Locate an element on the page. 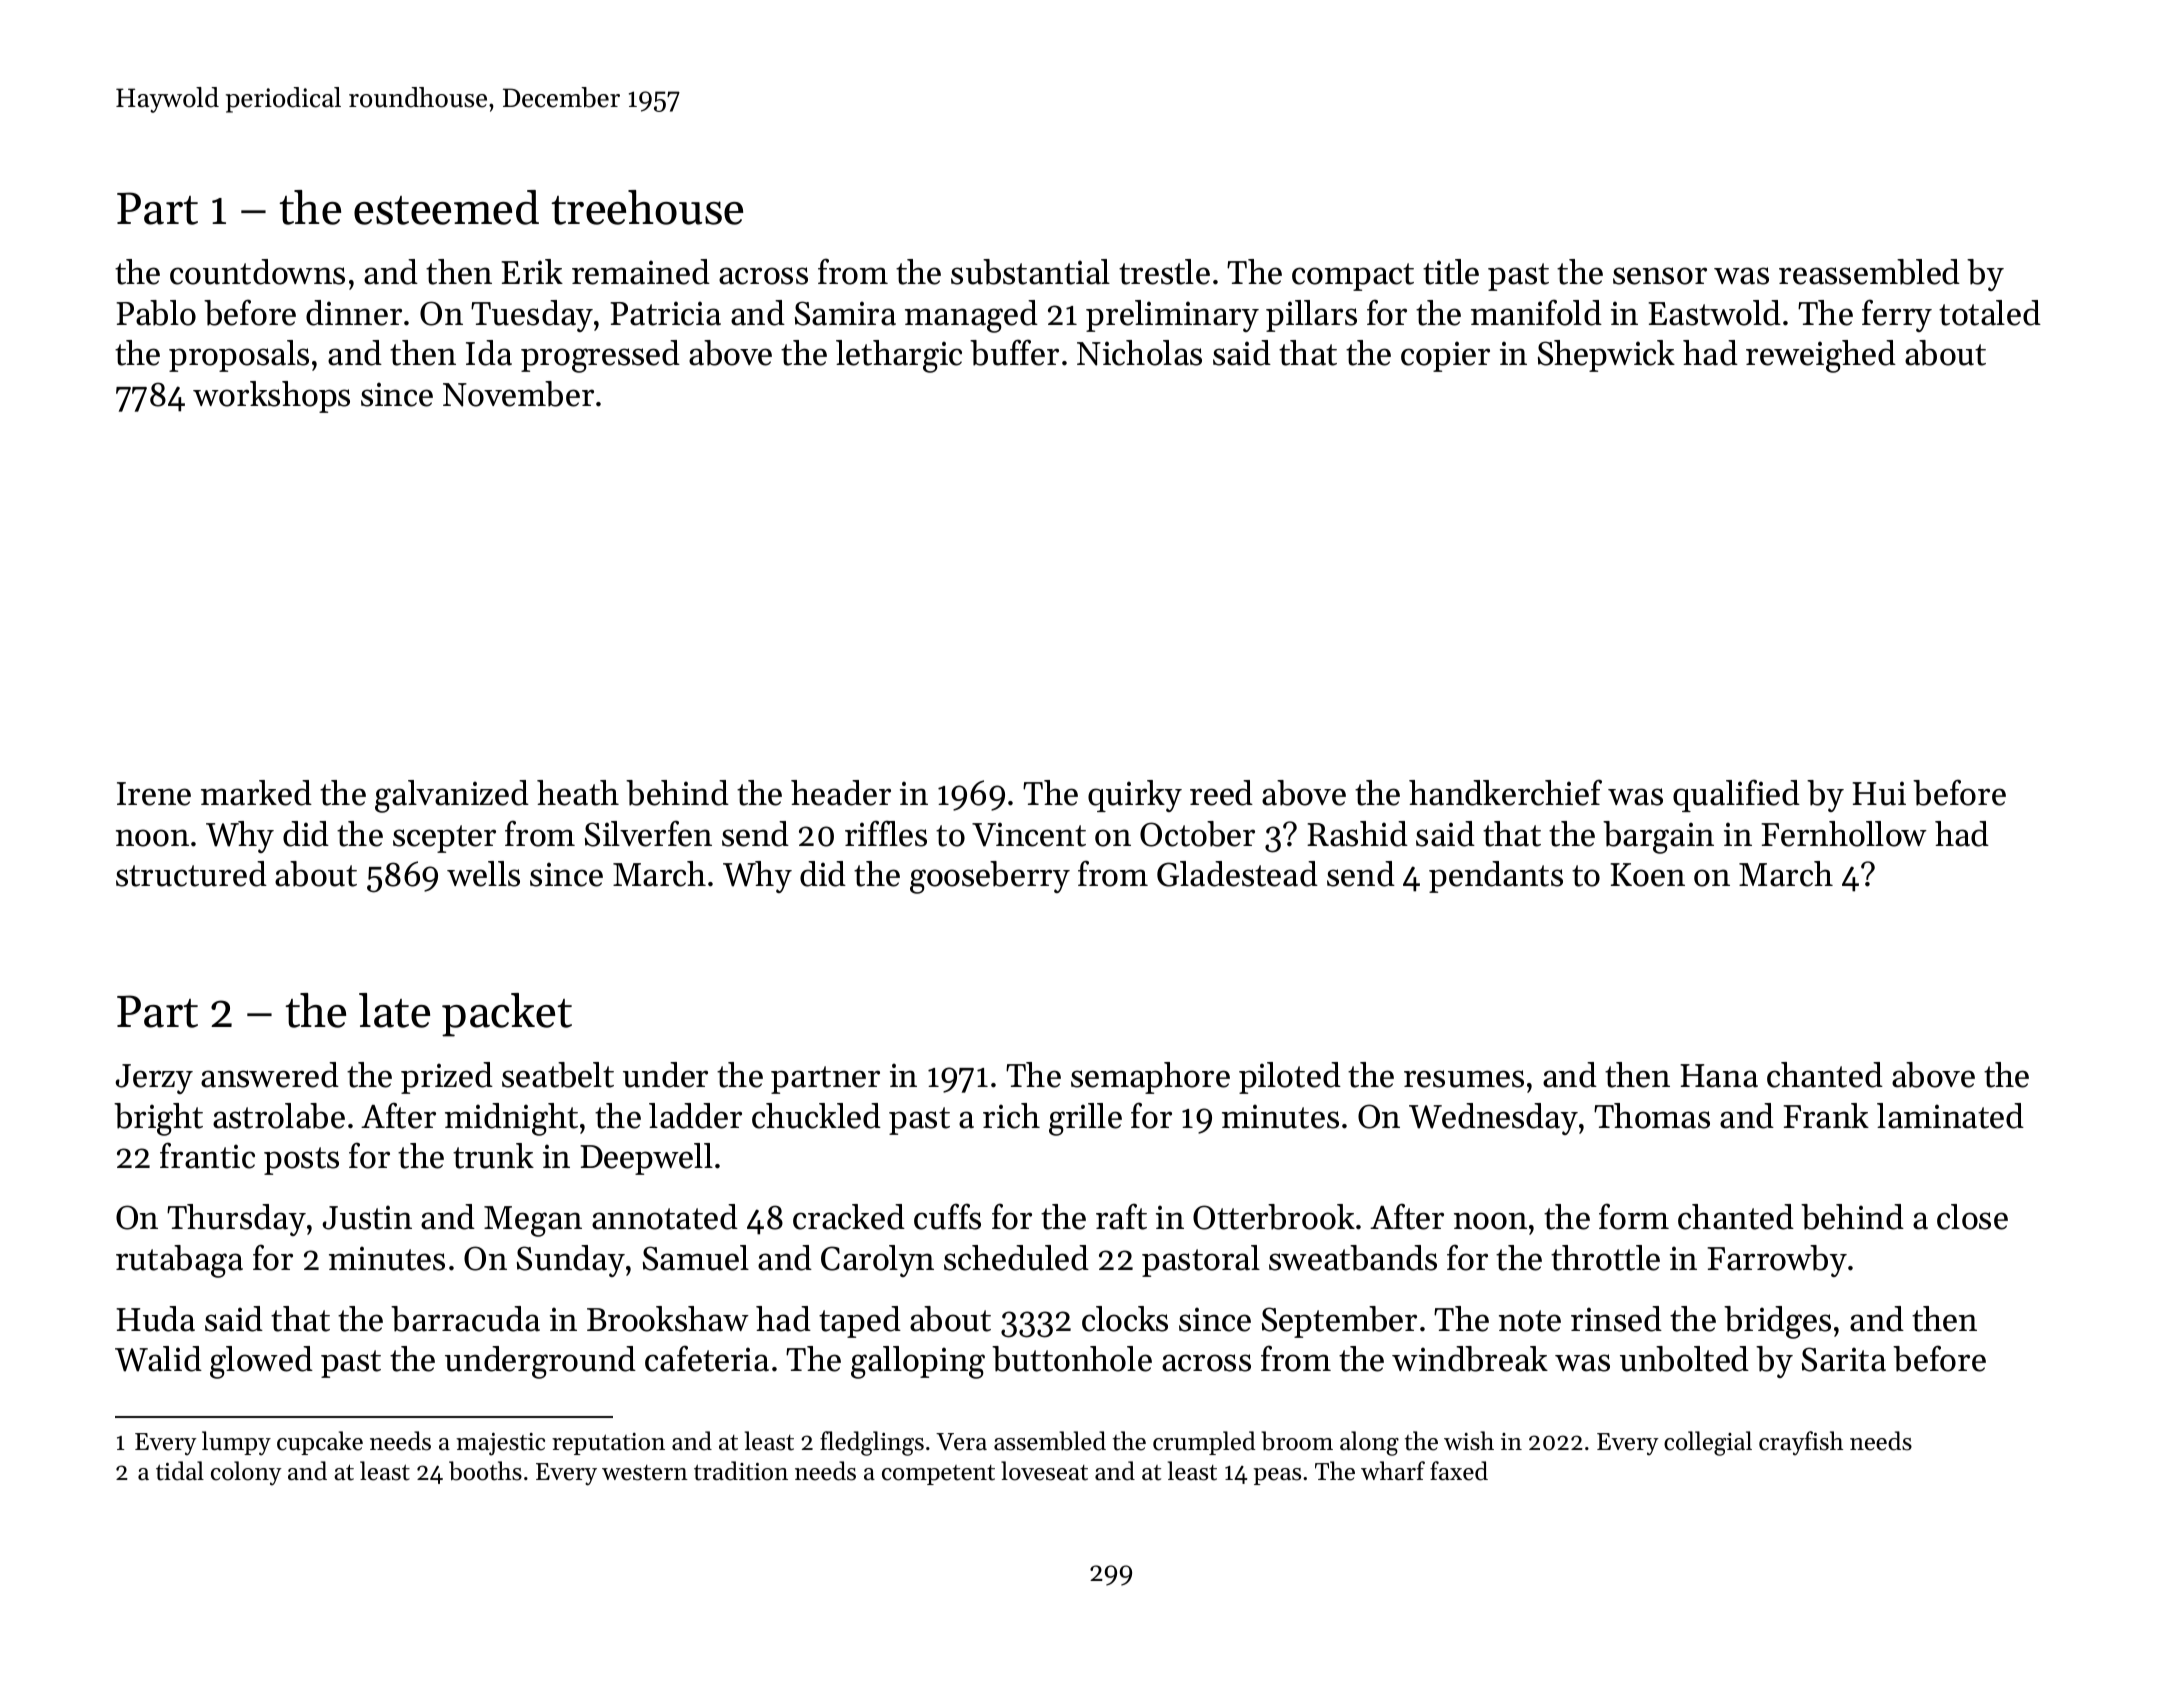 The width and height of the document is (2178, 1683). totaled is located at coordinates (1990, 313).
